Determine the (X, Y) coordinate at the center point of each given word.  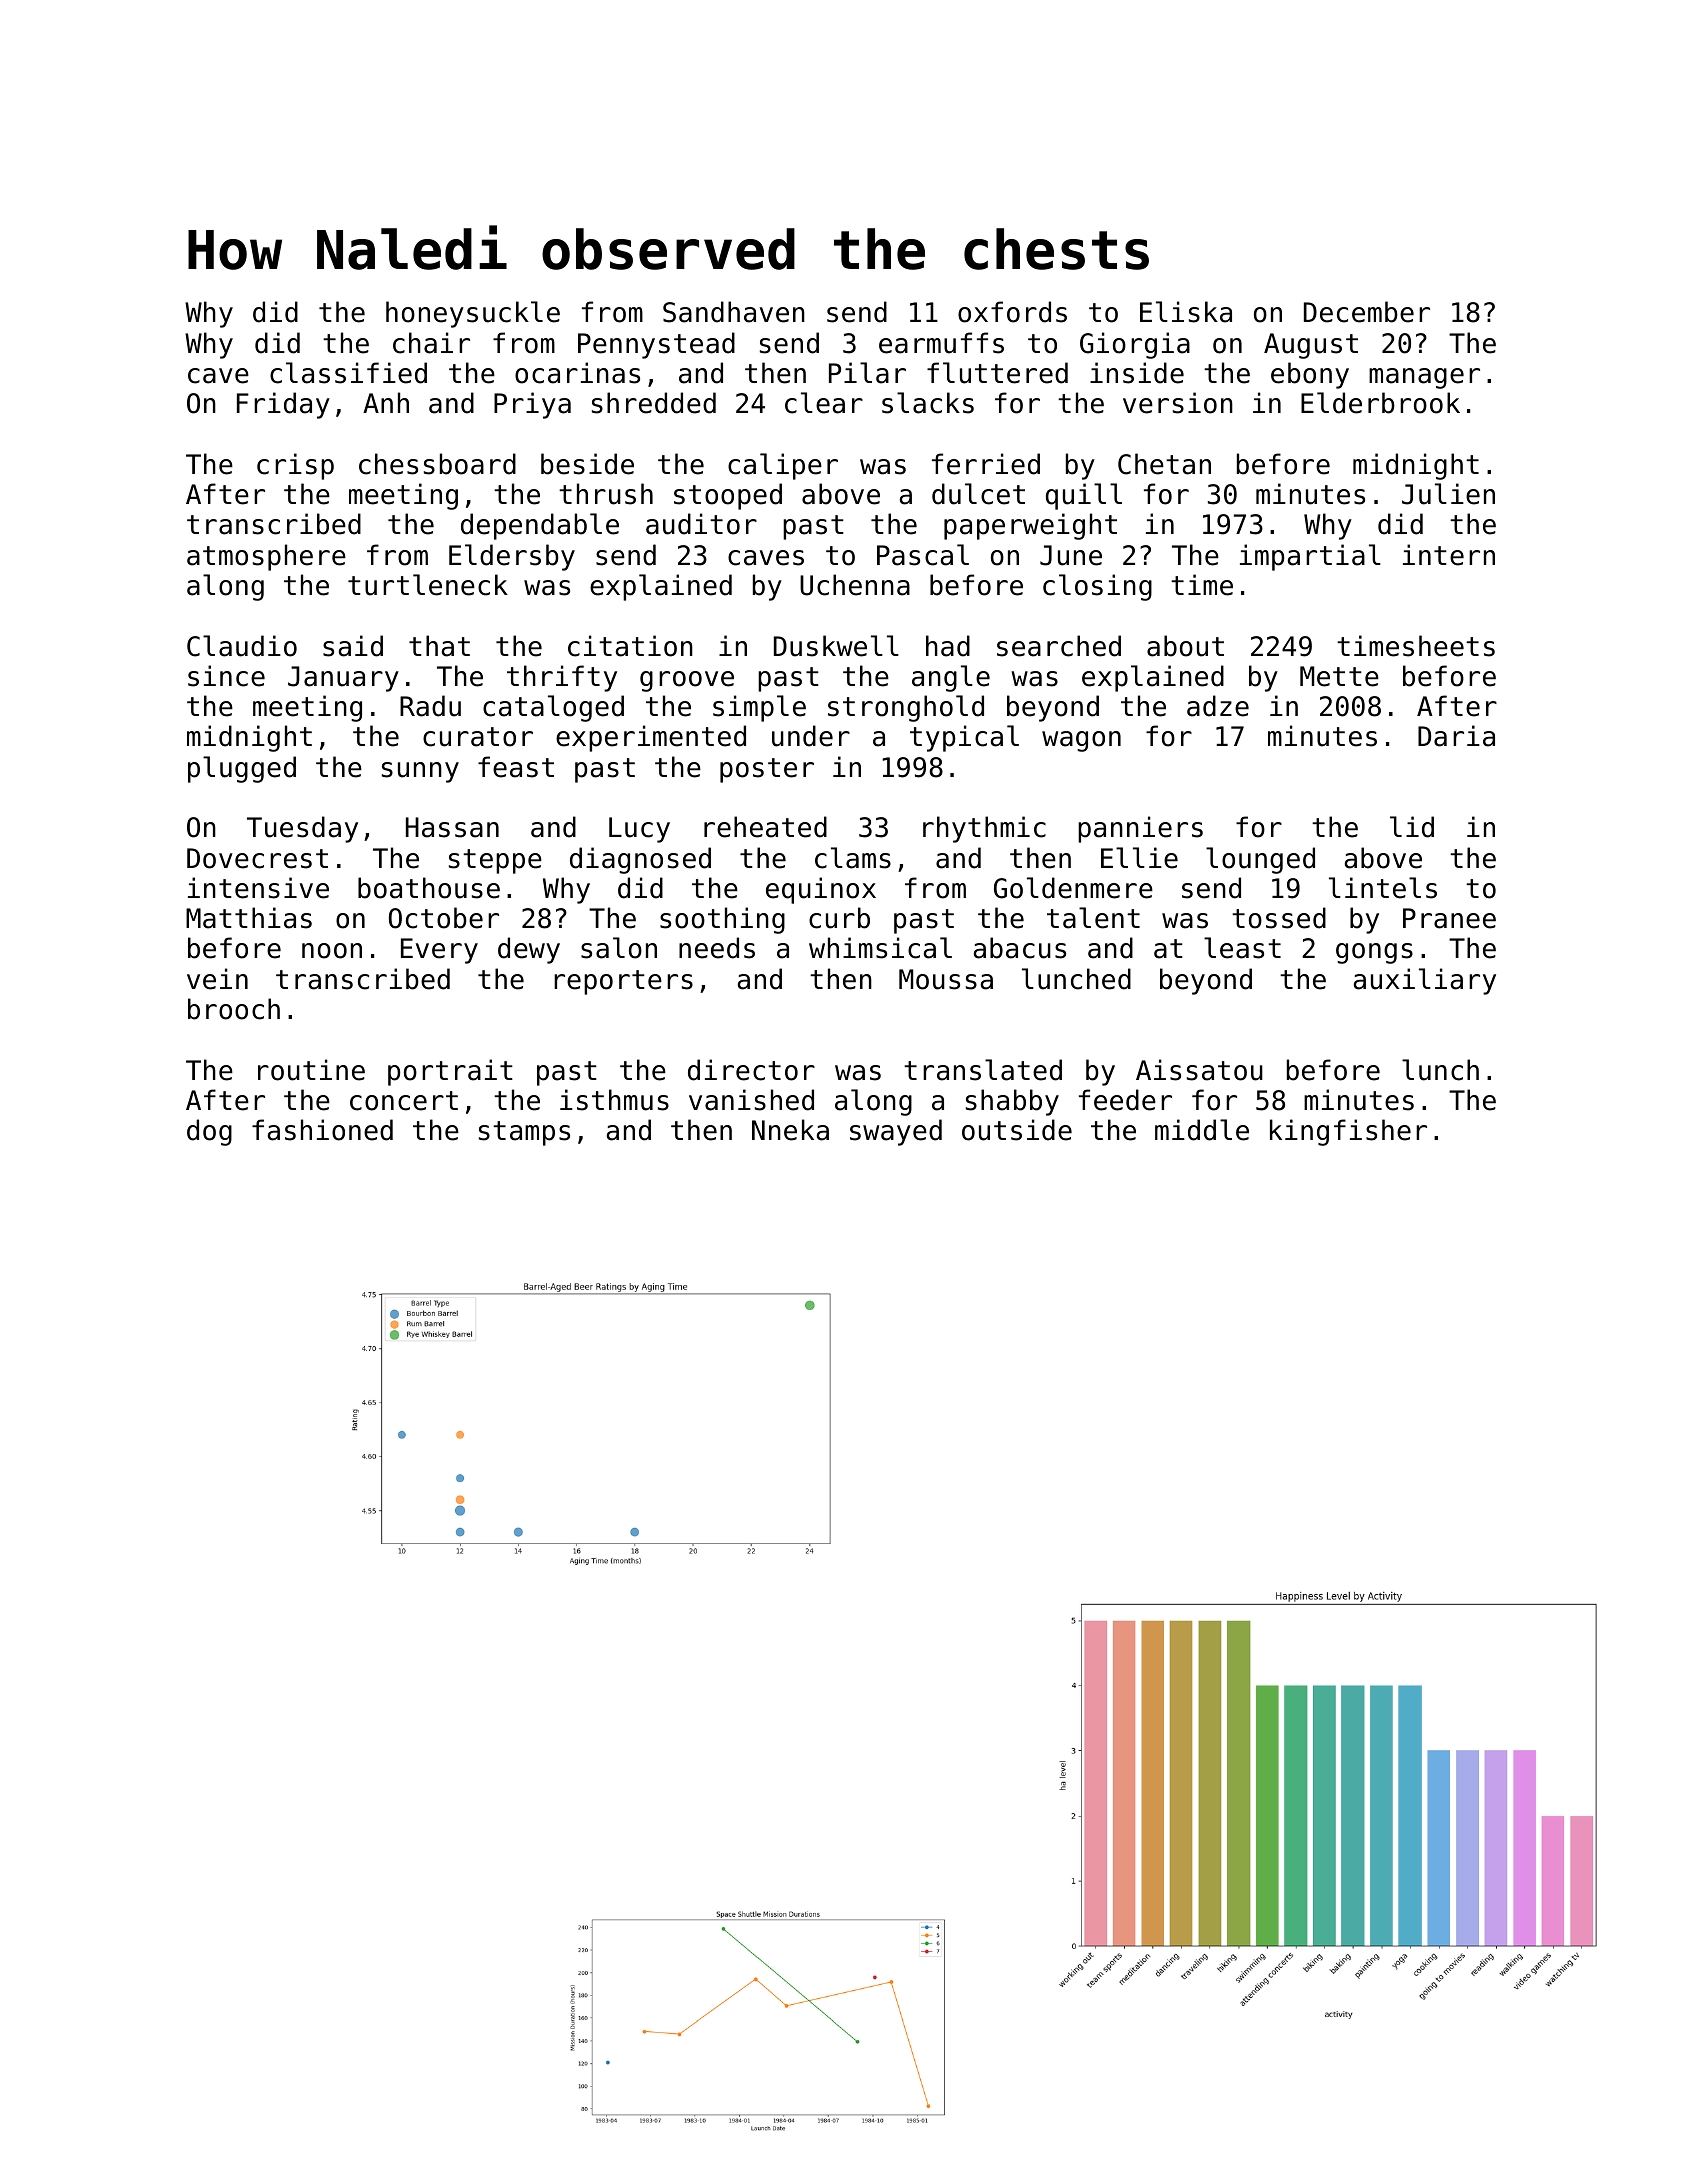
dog (209, 1132)
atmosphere (266, 557)
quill (1084, 496)
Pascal (923, 555)
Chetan (1164, 464)
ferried (986, 464)
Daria (1456, 736)
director (751, 1070)
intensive (258, 888)
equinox (821, 890)
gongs (1374, 953)
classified (348, 373)
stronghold (906, 708)
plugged (242, 769)
